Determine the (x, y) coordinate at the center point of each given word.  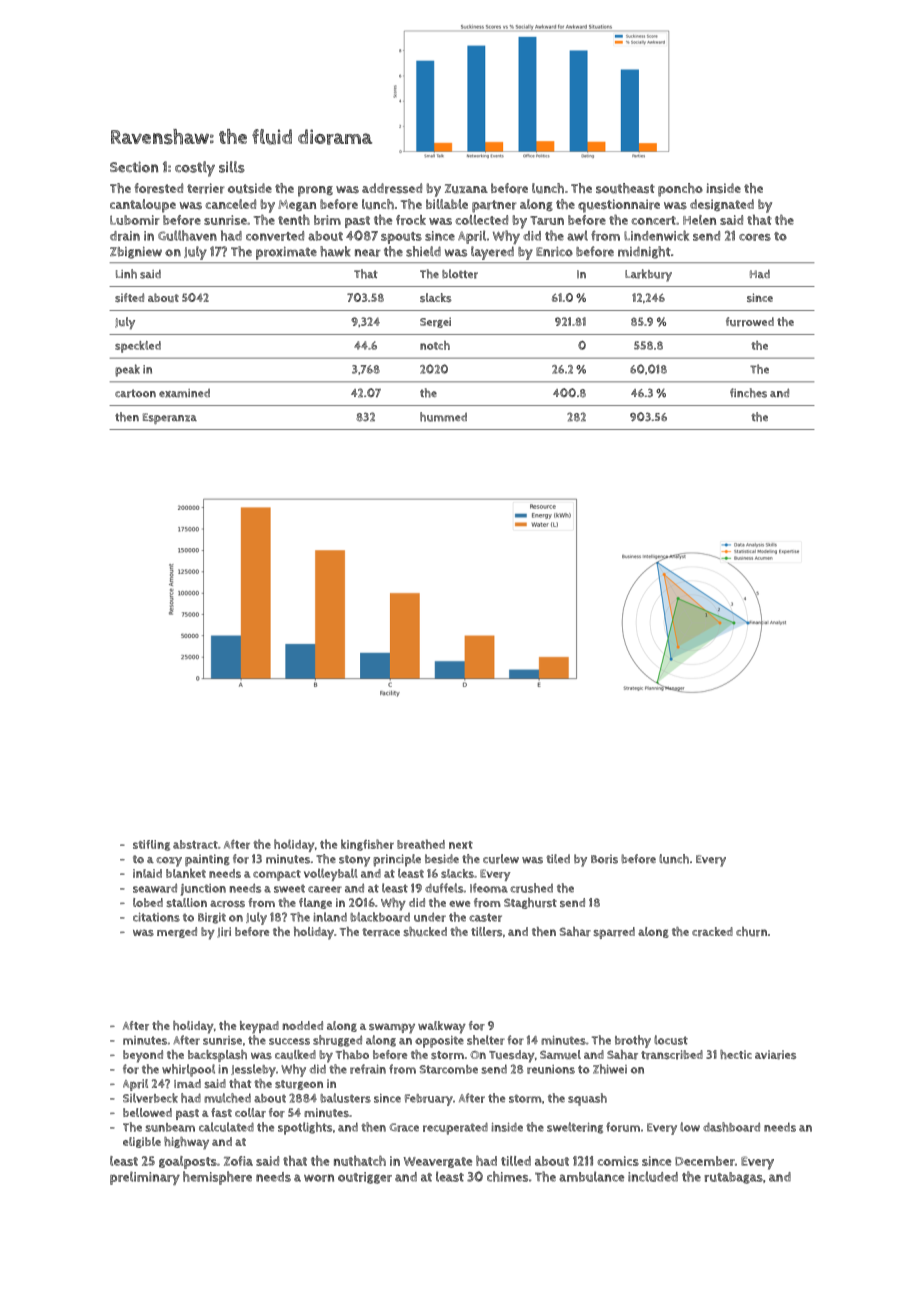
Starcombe (448, 1069)
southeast (625, 188)
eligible (142, 1142)
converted (275, 236)
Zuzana (466, 189)
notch (435, 345)
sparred (614, 933)
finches (748, 393)
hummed (443, 417)
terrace (381, 932)
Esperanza (170, 418)
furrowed (750, 322)
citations (156, 917)
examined (184, 393)
